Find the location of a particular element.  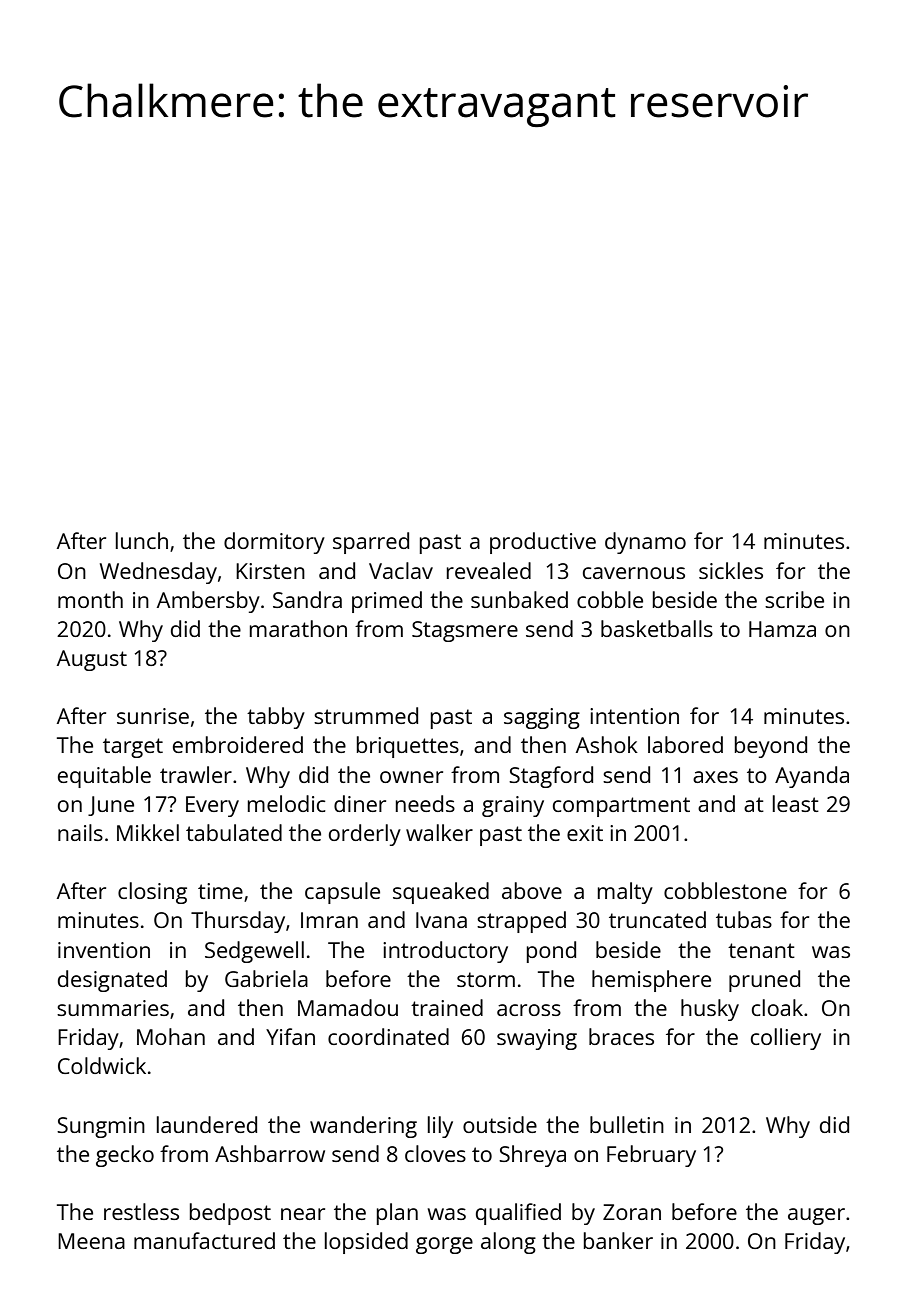

sickles is located at coordinates (731, 570).
